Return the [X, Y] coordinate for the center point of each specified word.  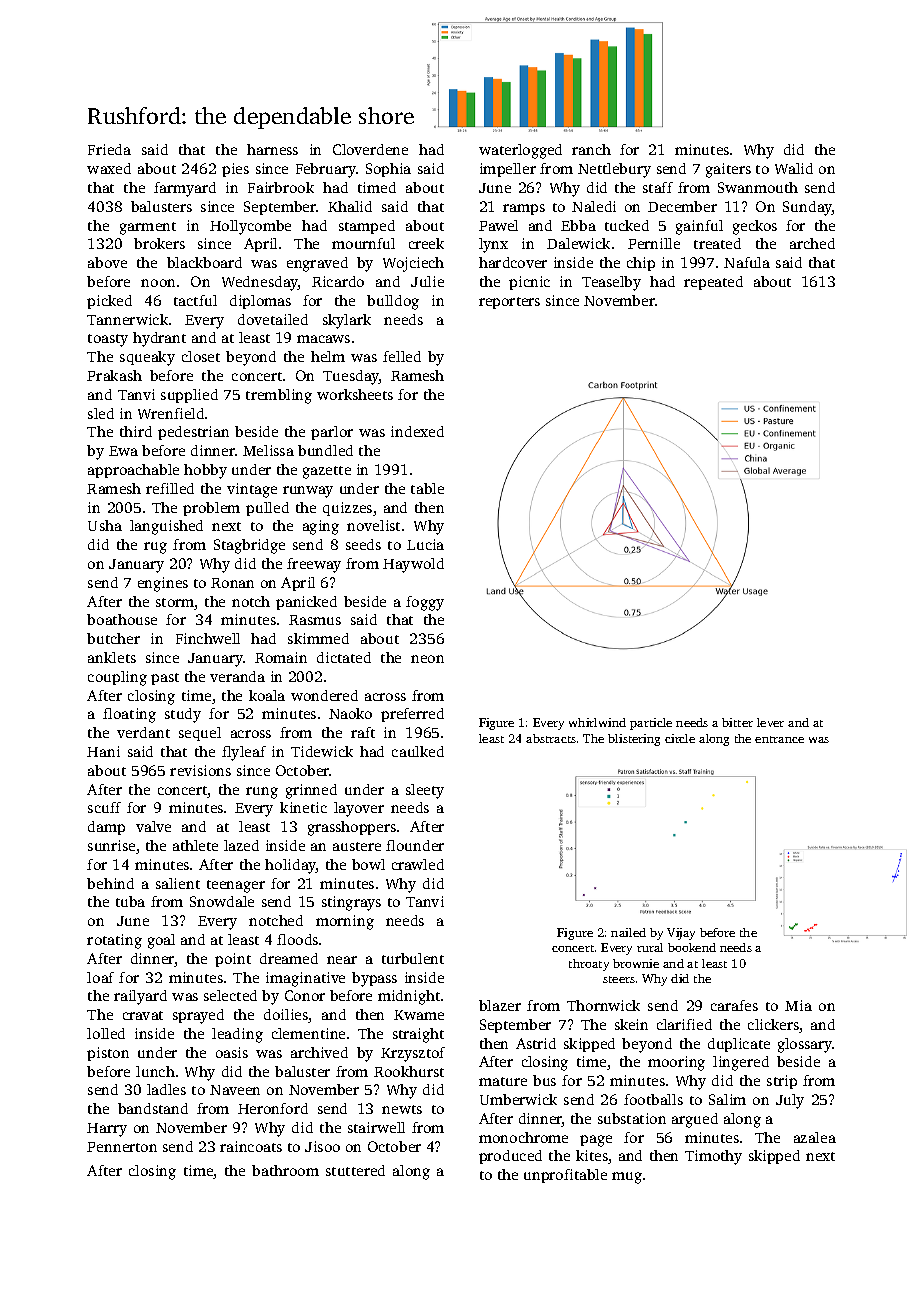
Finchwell [208, 638]
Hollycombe [250, 227]
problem [211, 509]
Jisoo [322, 1146]
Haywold [413, 565]
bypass [374, 979]
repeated [713, 283]
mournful [363, 243]
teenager [236, 886]
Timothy [713, 1157]
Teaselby [611, 283]
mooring [676, 1063]
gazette [327, 472]
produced [510, 1157]
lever [770, 722]
